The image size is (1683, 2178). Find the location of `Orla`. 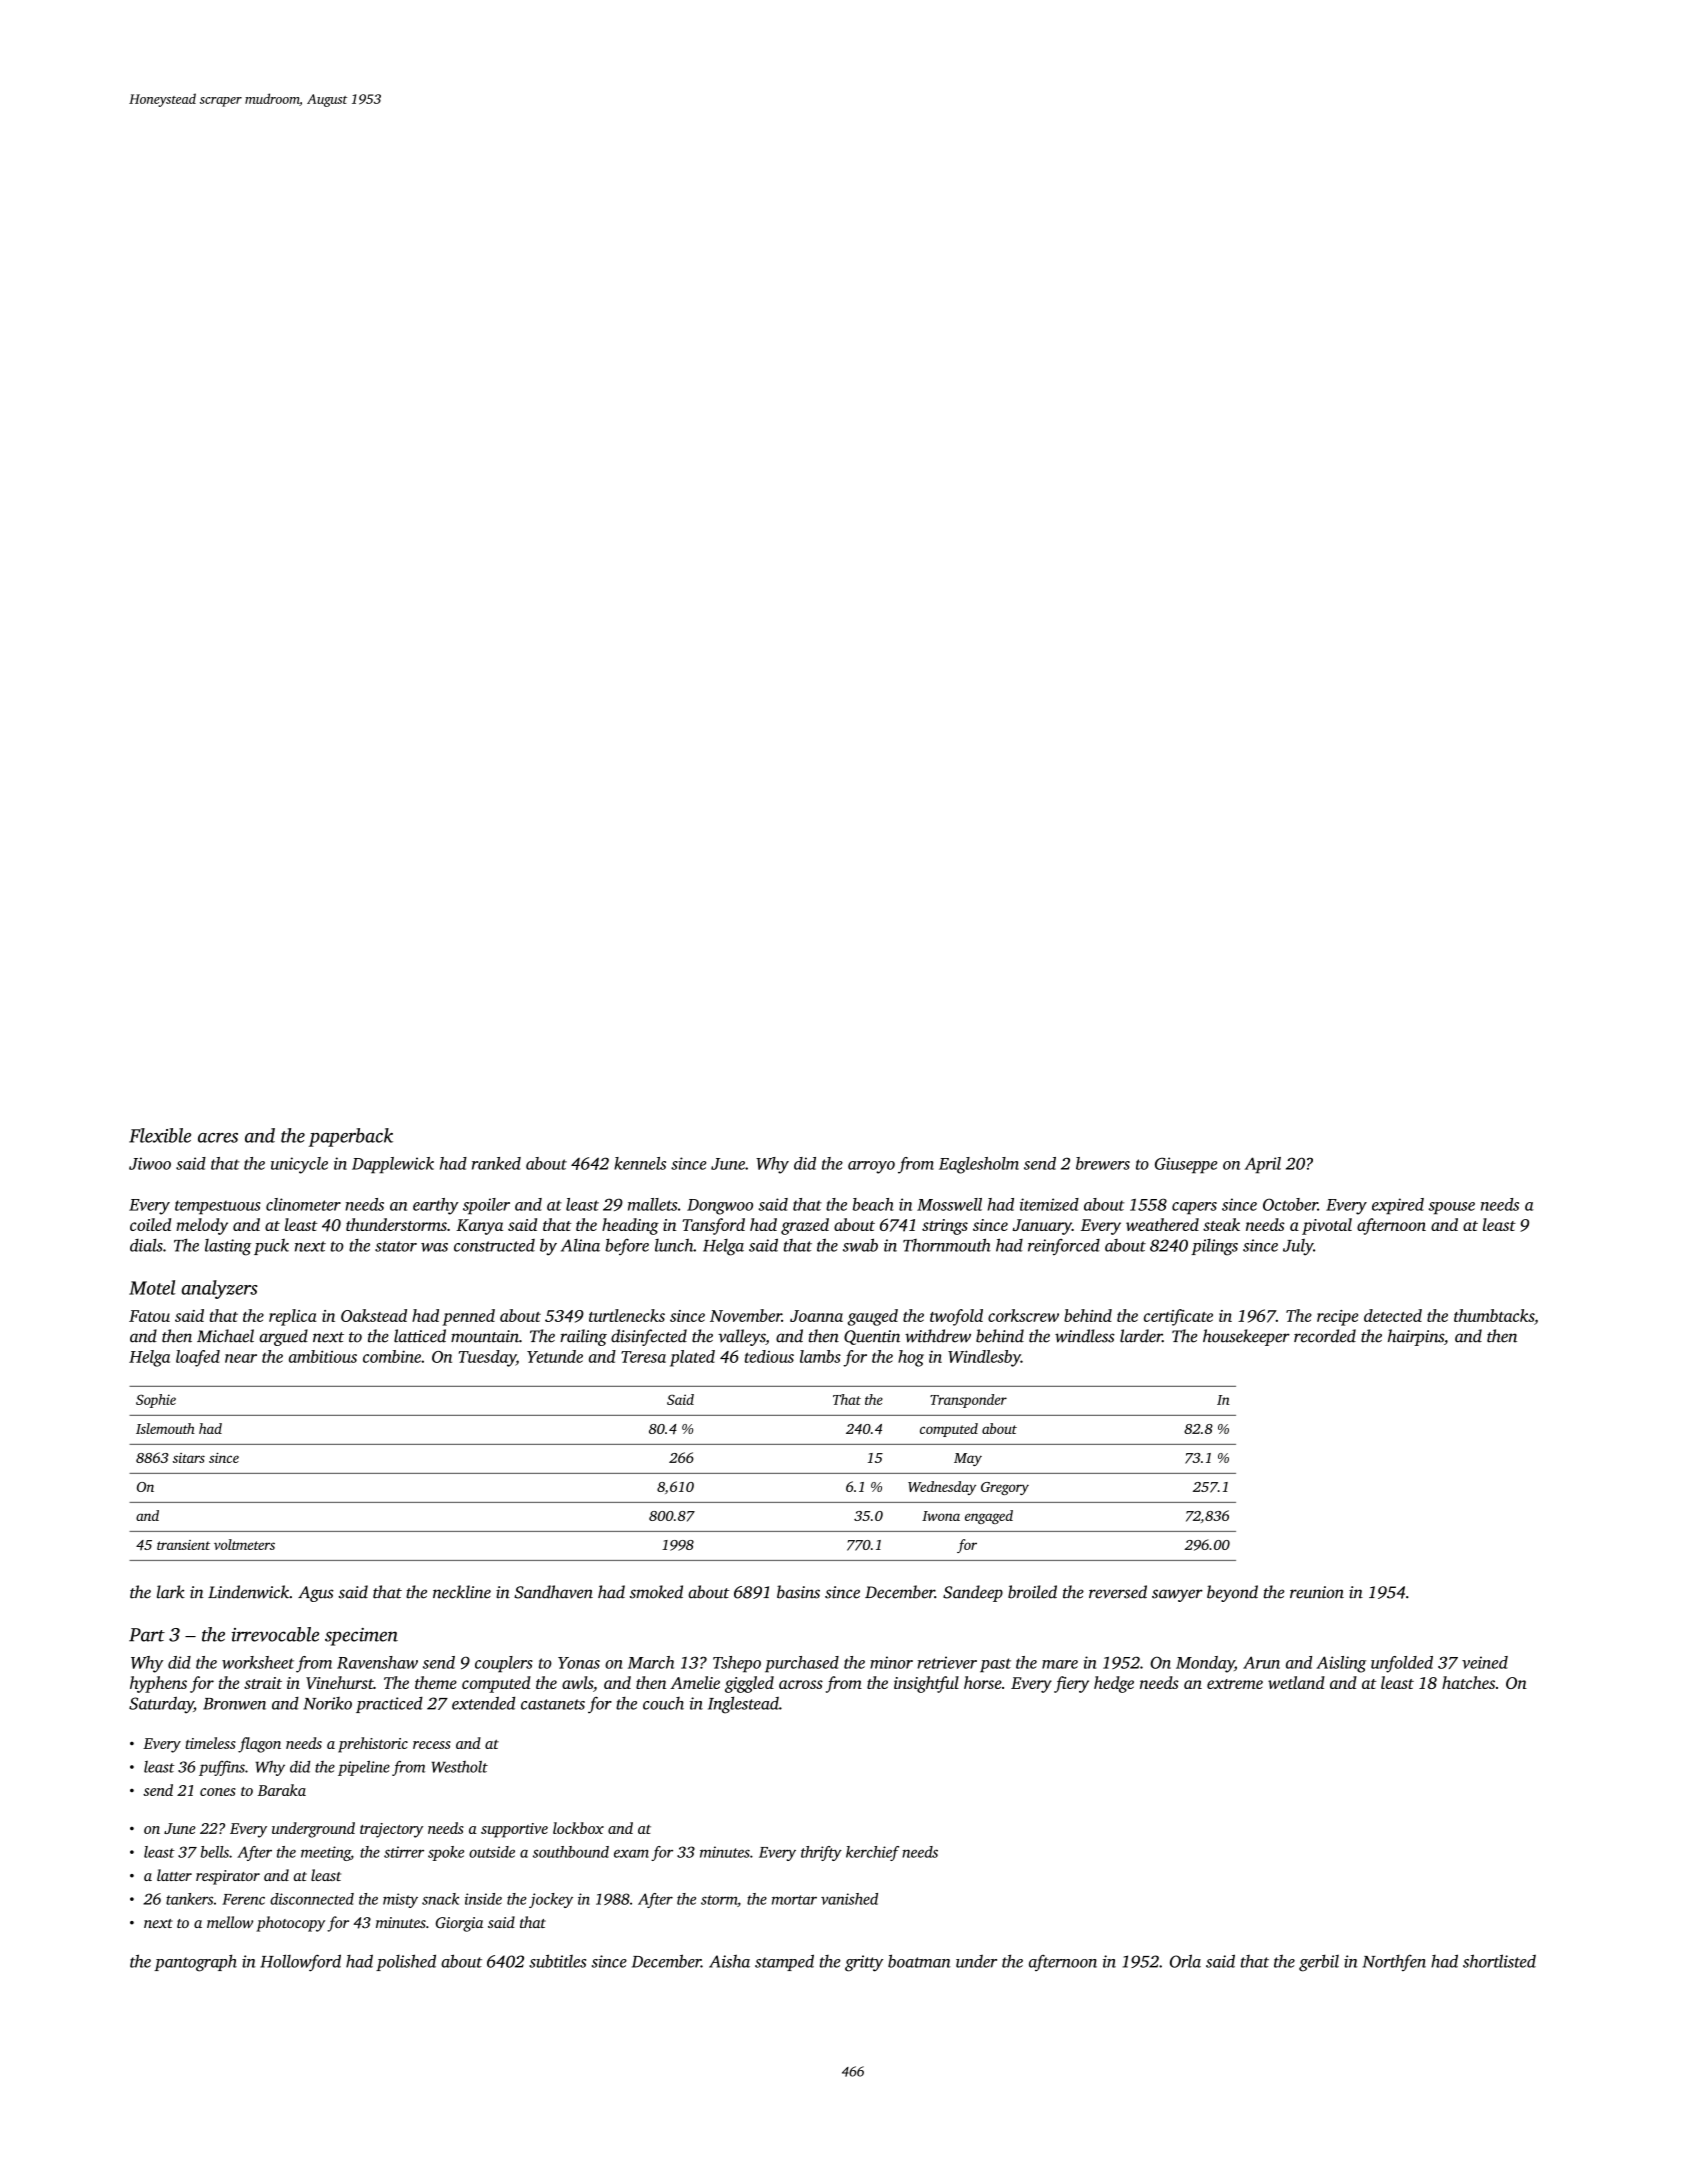

Orla is located at coordinates (1185, 1961).
